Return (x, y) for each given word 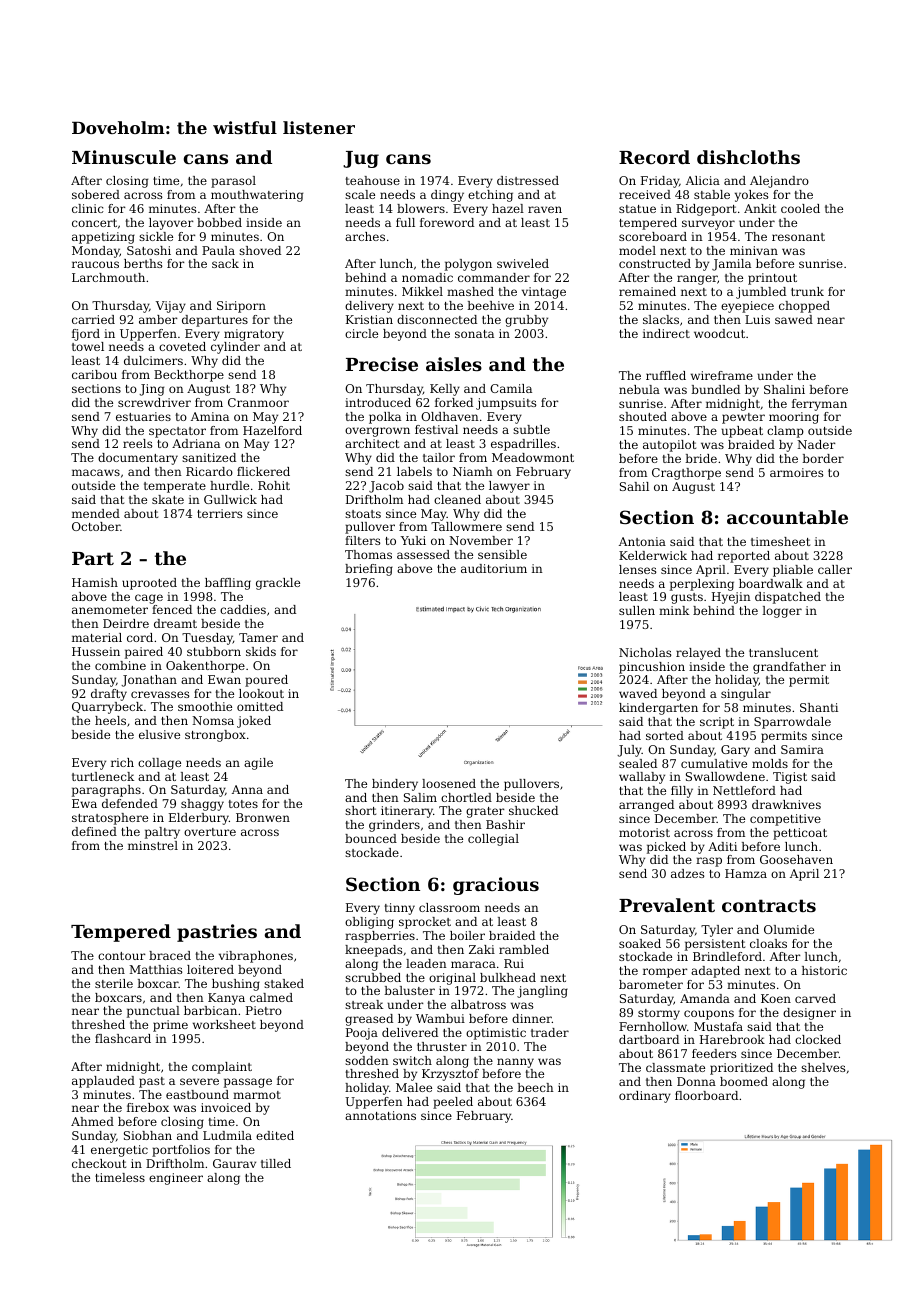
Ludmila (227, 1135)
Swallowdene (725, 776)
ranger (697, 280)
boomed (744, 1081)
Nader (816, 444)
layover (171, 224)
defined (94, 831)
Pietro (264, 1010)
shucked (533, 810)
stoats (363, 514)
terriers (219, 513)
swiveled (523, 263)
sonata (474, 334)
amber (158, 319)
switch (412, 1060)
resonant (798, 237)
